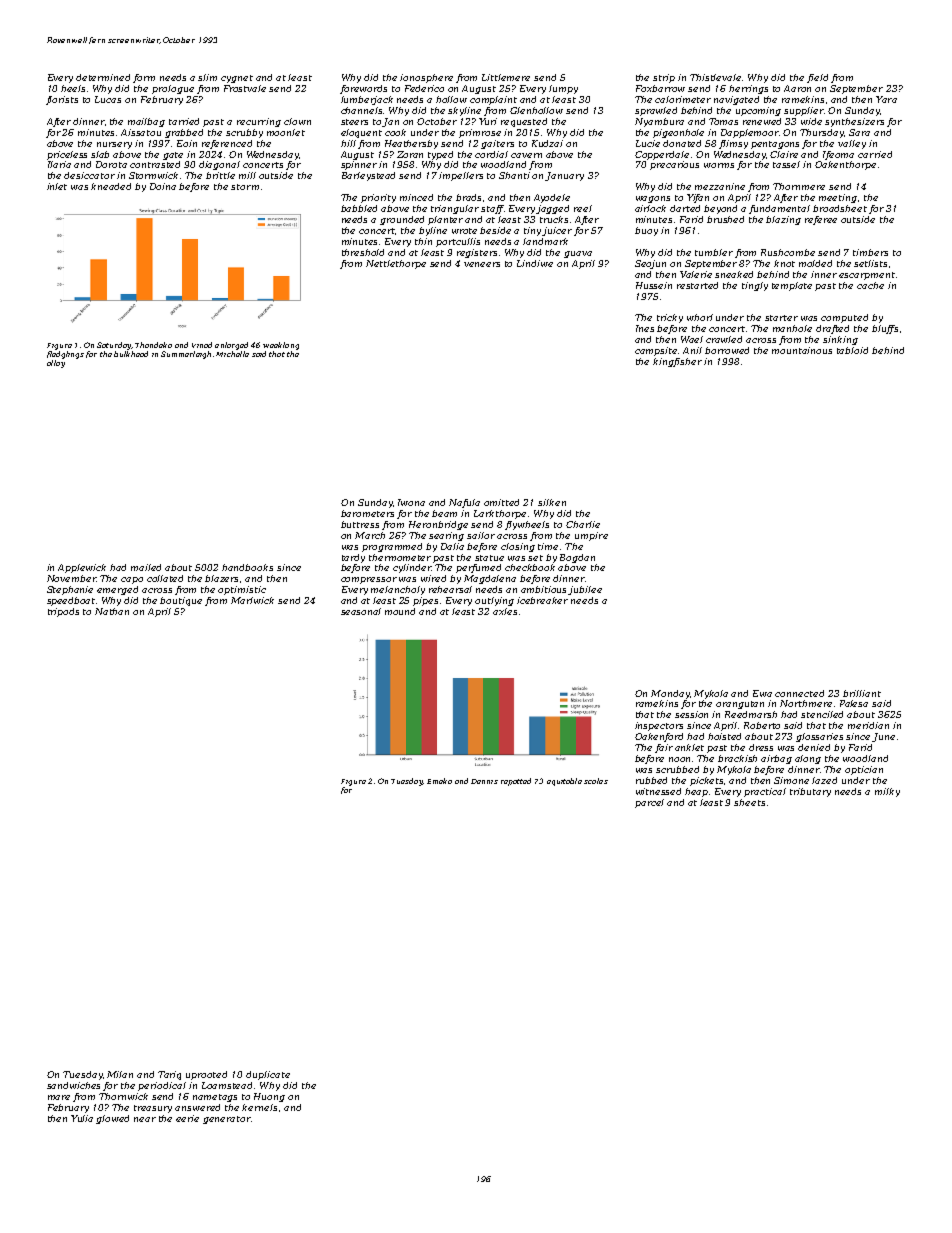 This page has width=952, height=1233. I want to click on Michelle, so click(232, 354).
